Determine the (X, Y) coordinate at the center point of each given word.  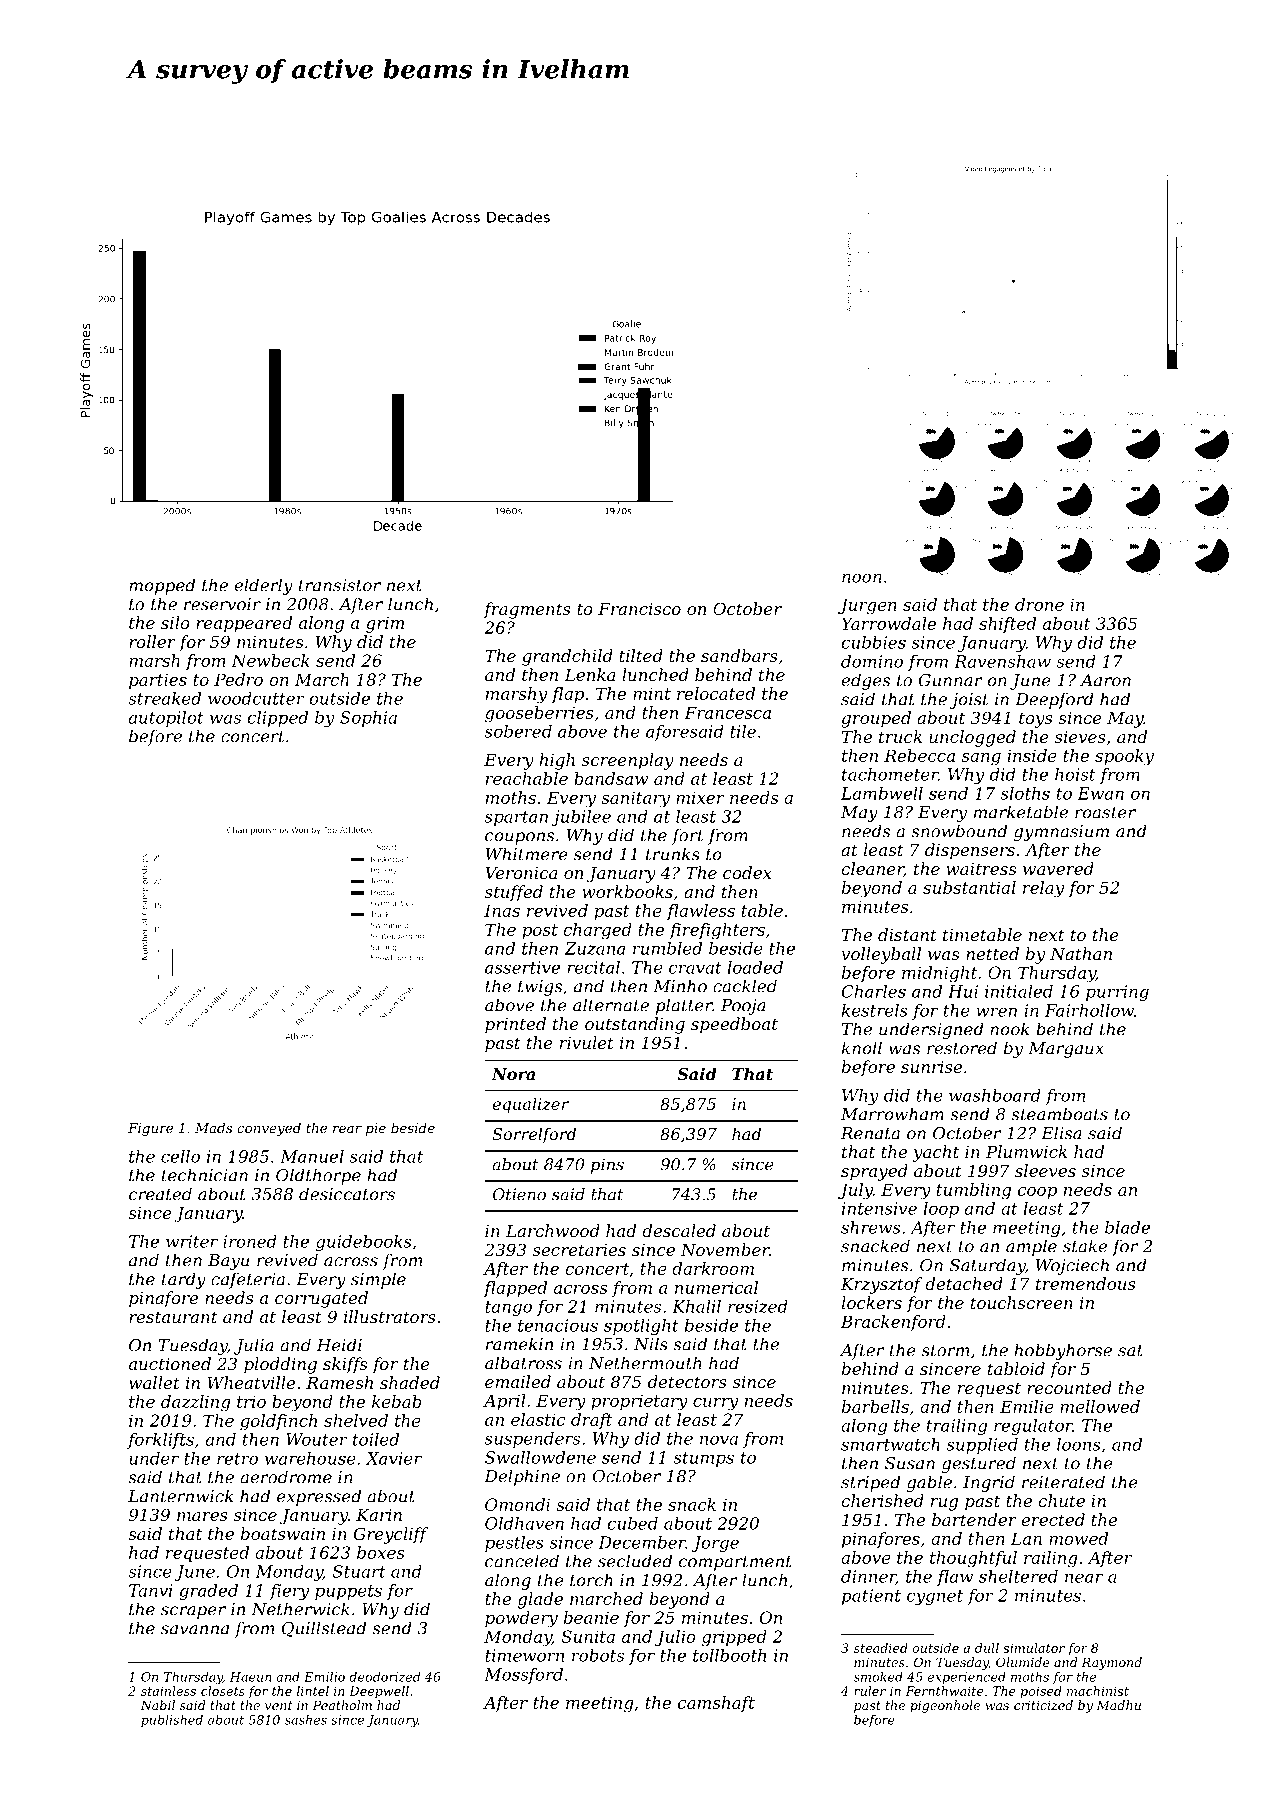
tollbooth (729, 1655)
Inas (502, 910)
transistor (340, 585)
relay (1043, 889)
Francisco (639, 609)
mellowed (1100, 1406)
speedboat (734, 1025)
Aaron (1105, 680)
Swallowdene (540, 1457)
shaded (410, 1382)
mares (202, 1516)
